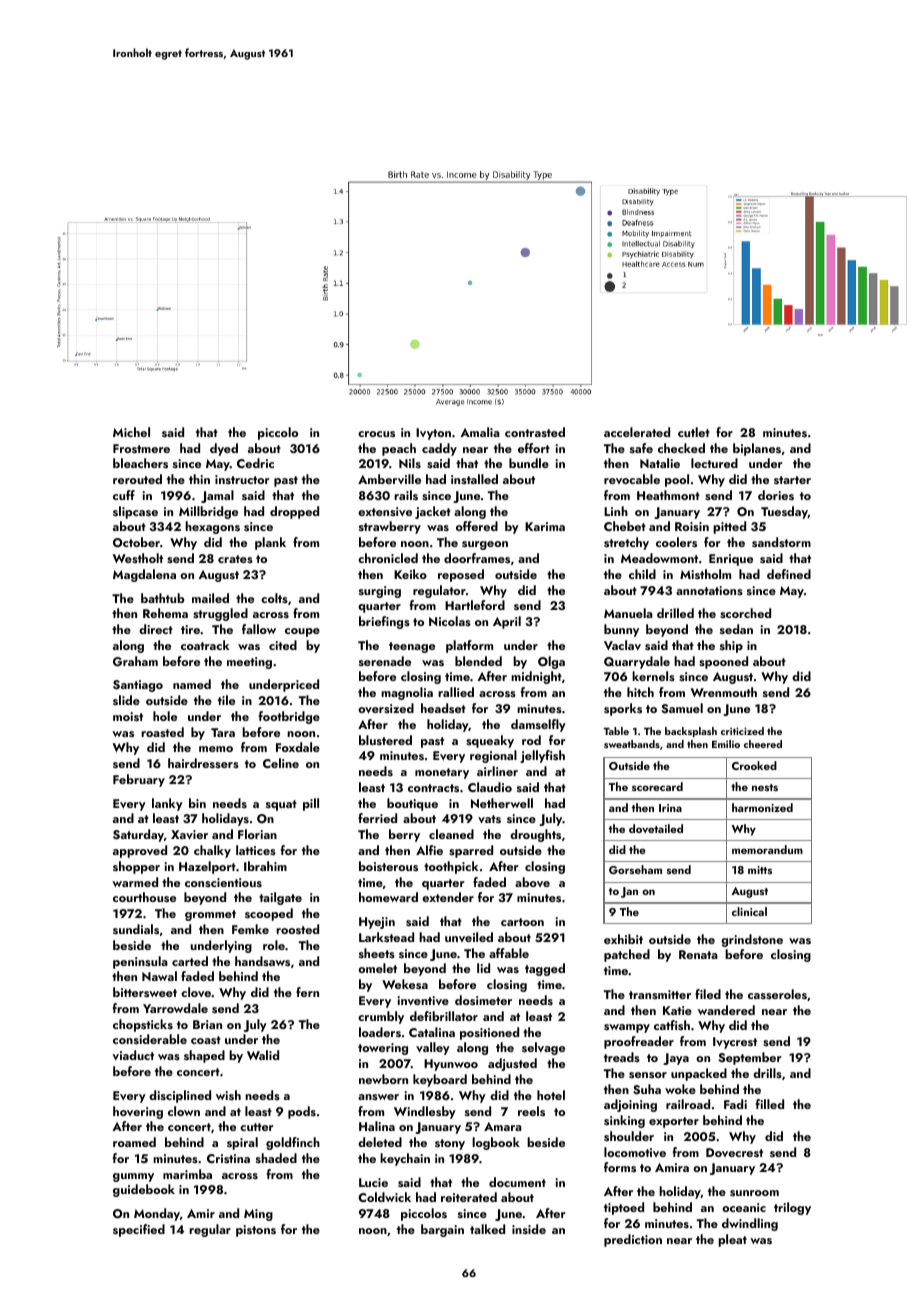 The width and height of the screenshot is (924, 1308). What do you see at coordinates (137, 479) in the screenshot?
I see `rerouted` at bounding box center [137, 479].
